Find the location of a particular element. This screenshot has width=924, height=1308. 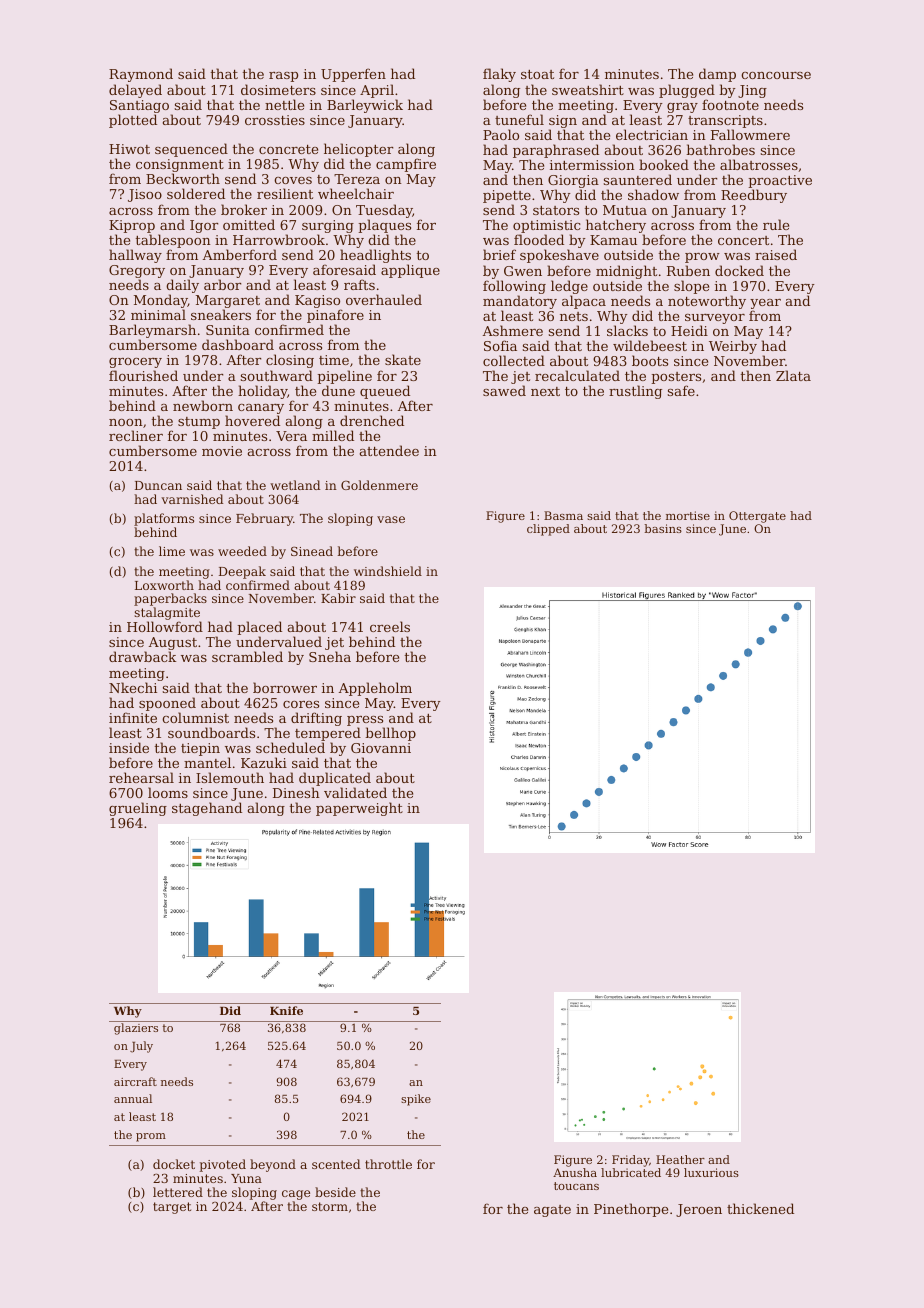

stump is located at coordinates (199, 423).
